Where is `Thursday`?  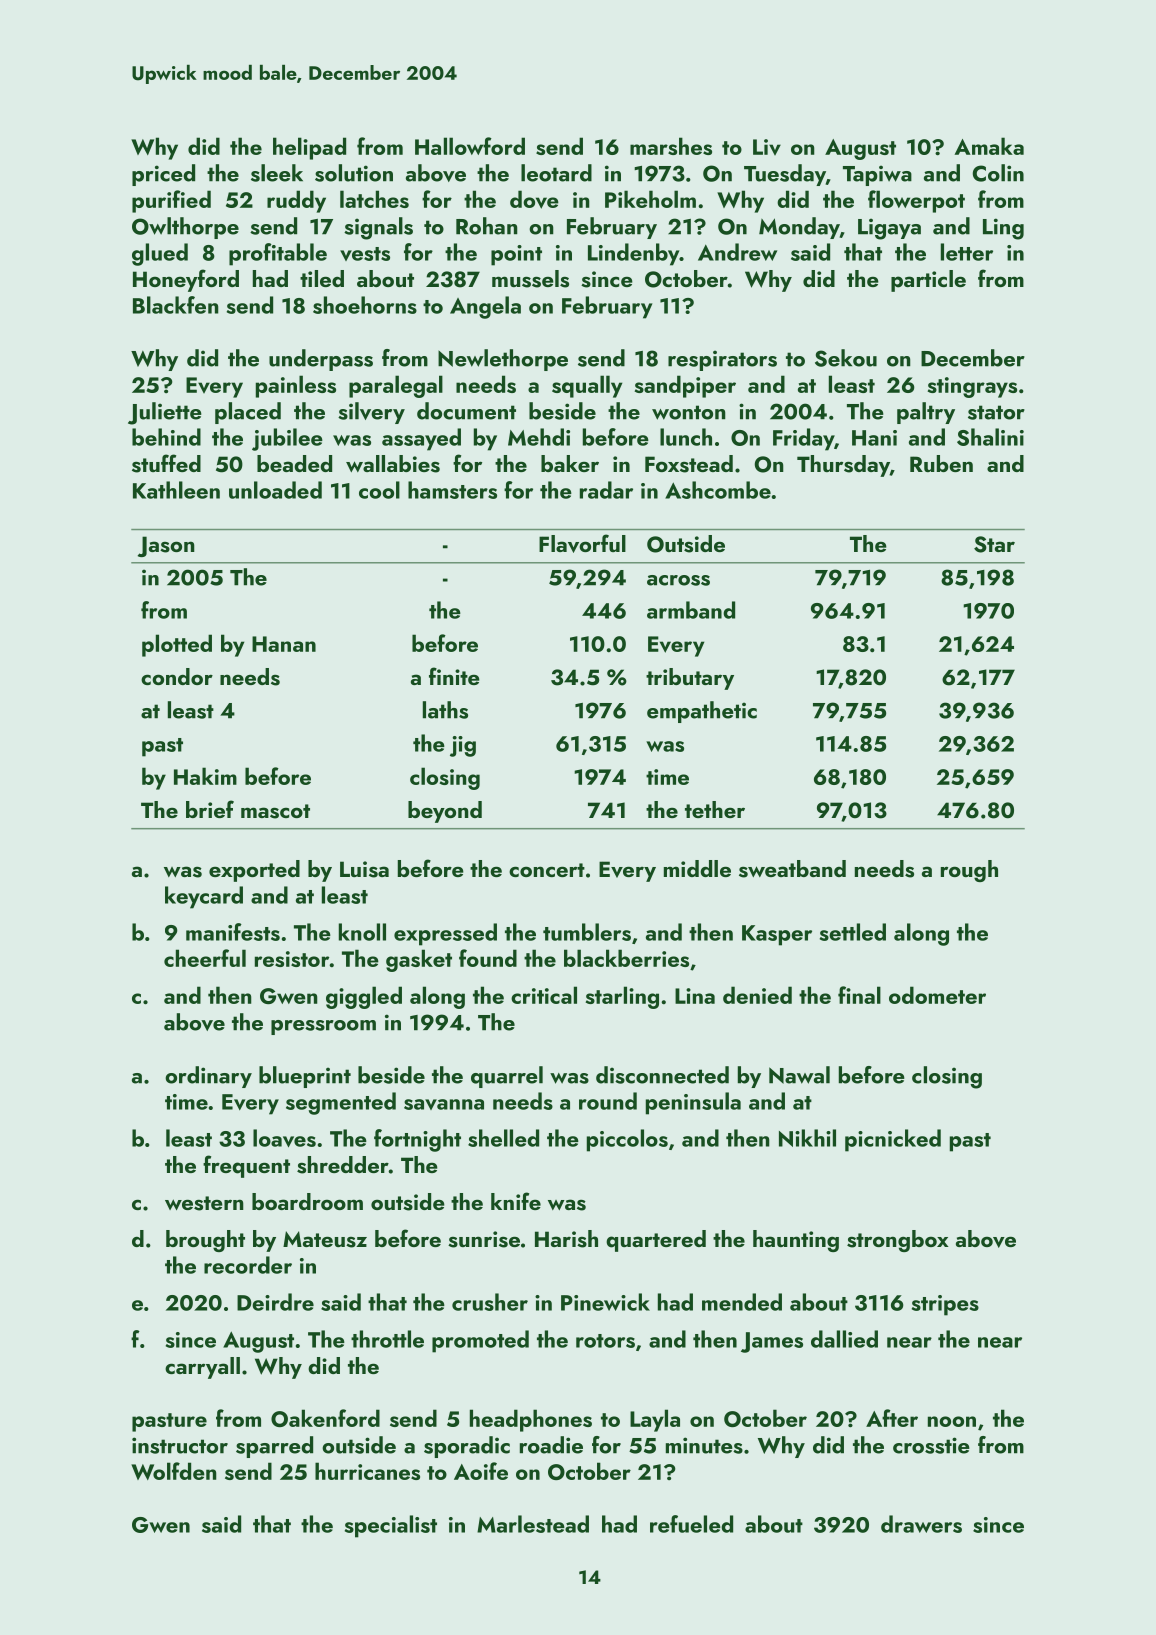 Thursday is located at coordinates (843, 466).
